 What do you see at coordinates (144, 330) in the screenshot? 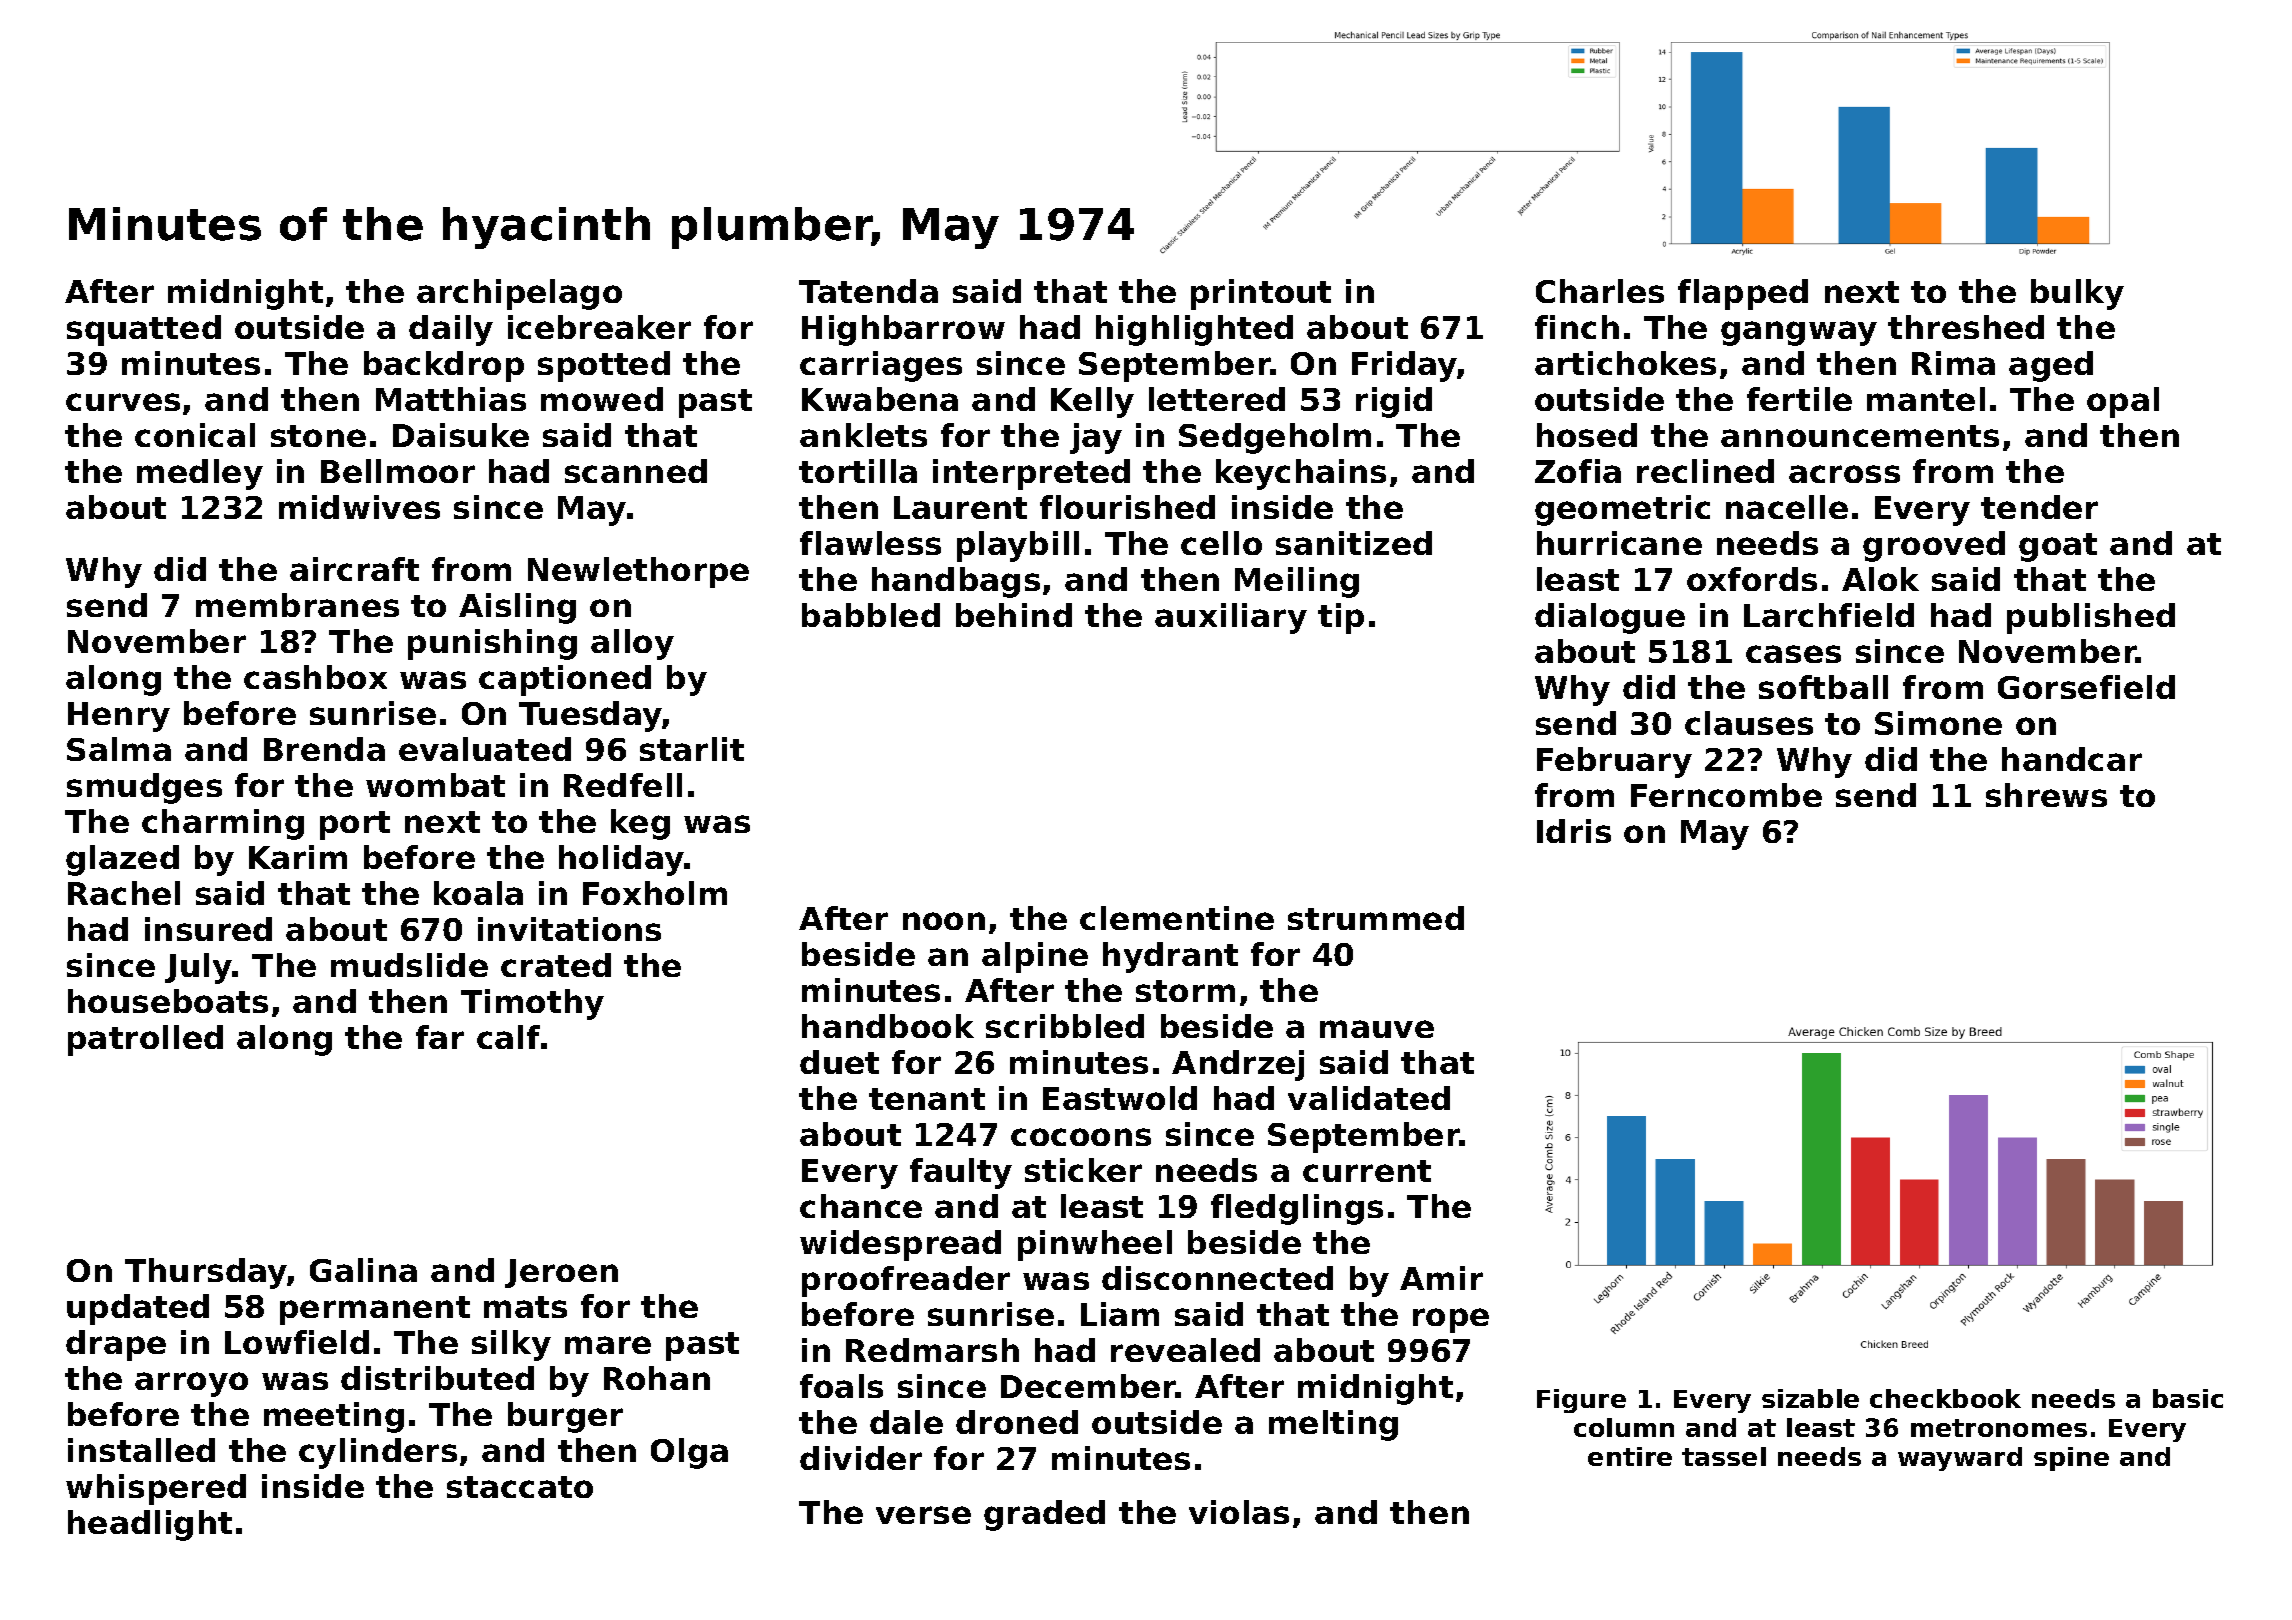
I see `squatted` at bounding box center [144, 330].
